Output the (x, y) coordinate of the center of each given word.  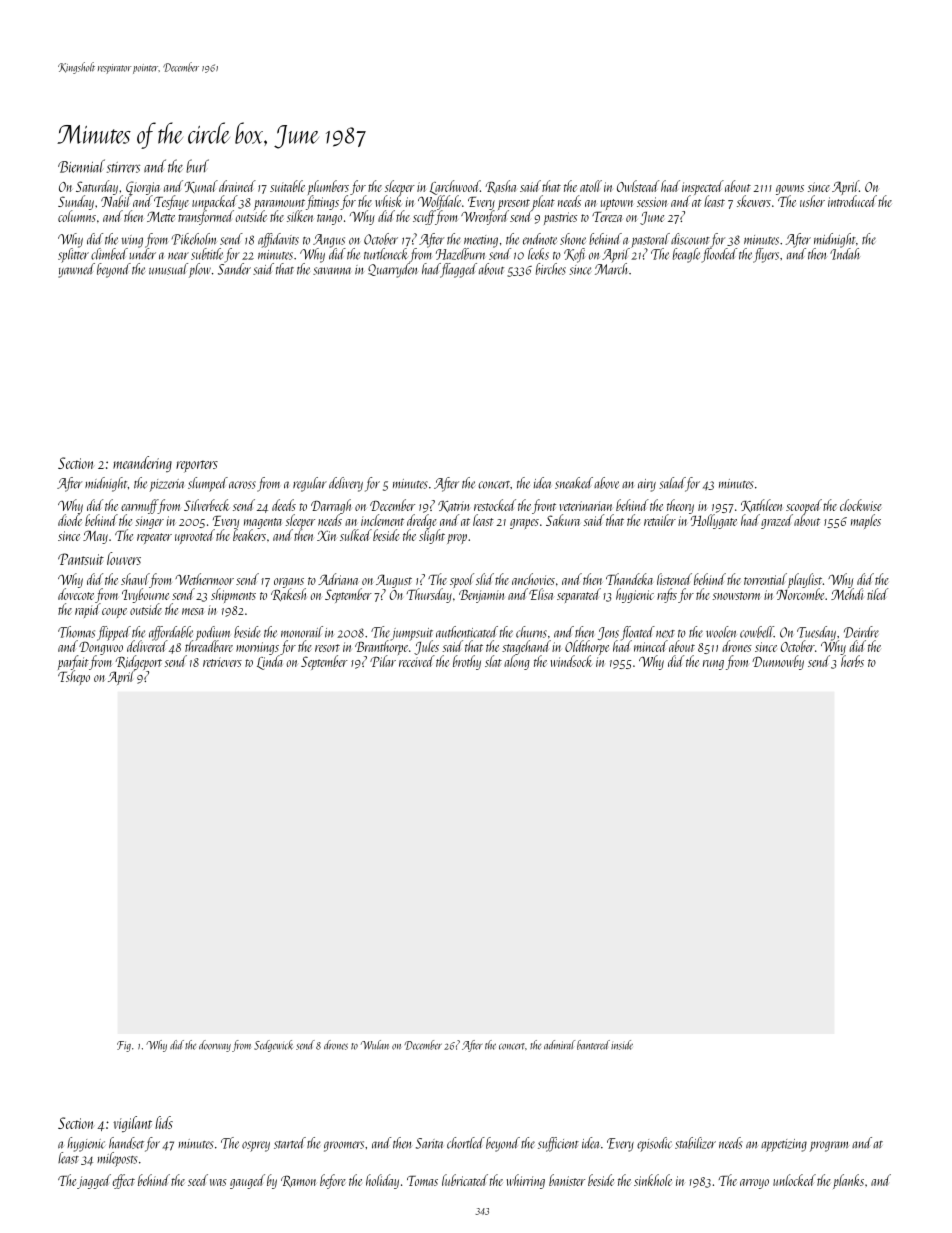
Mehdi (847, 594)
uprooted (195, 536)
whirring (526, 1181)
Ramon (299, 1181)
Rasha (500, 186)
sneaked (574, 483)
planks (848, 1181)
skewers (754, 201)
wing (132, 241)
